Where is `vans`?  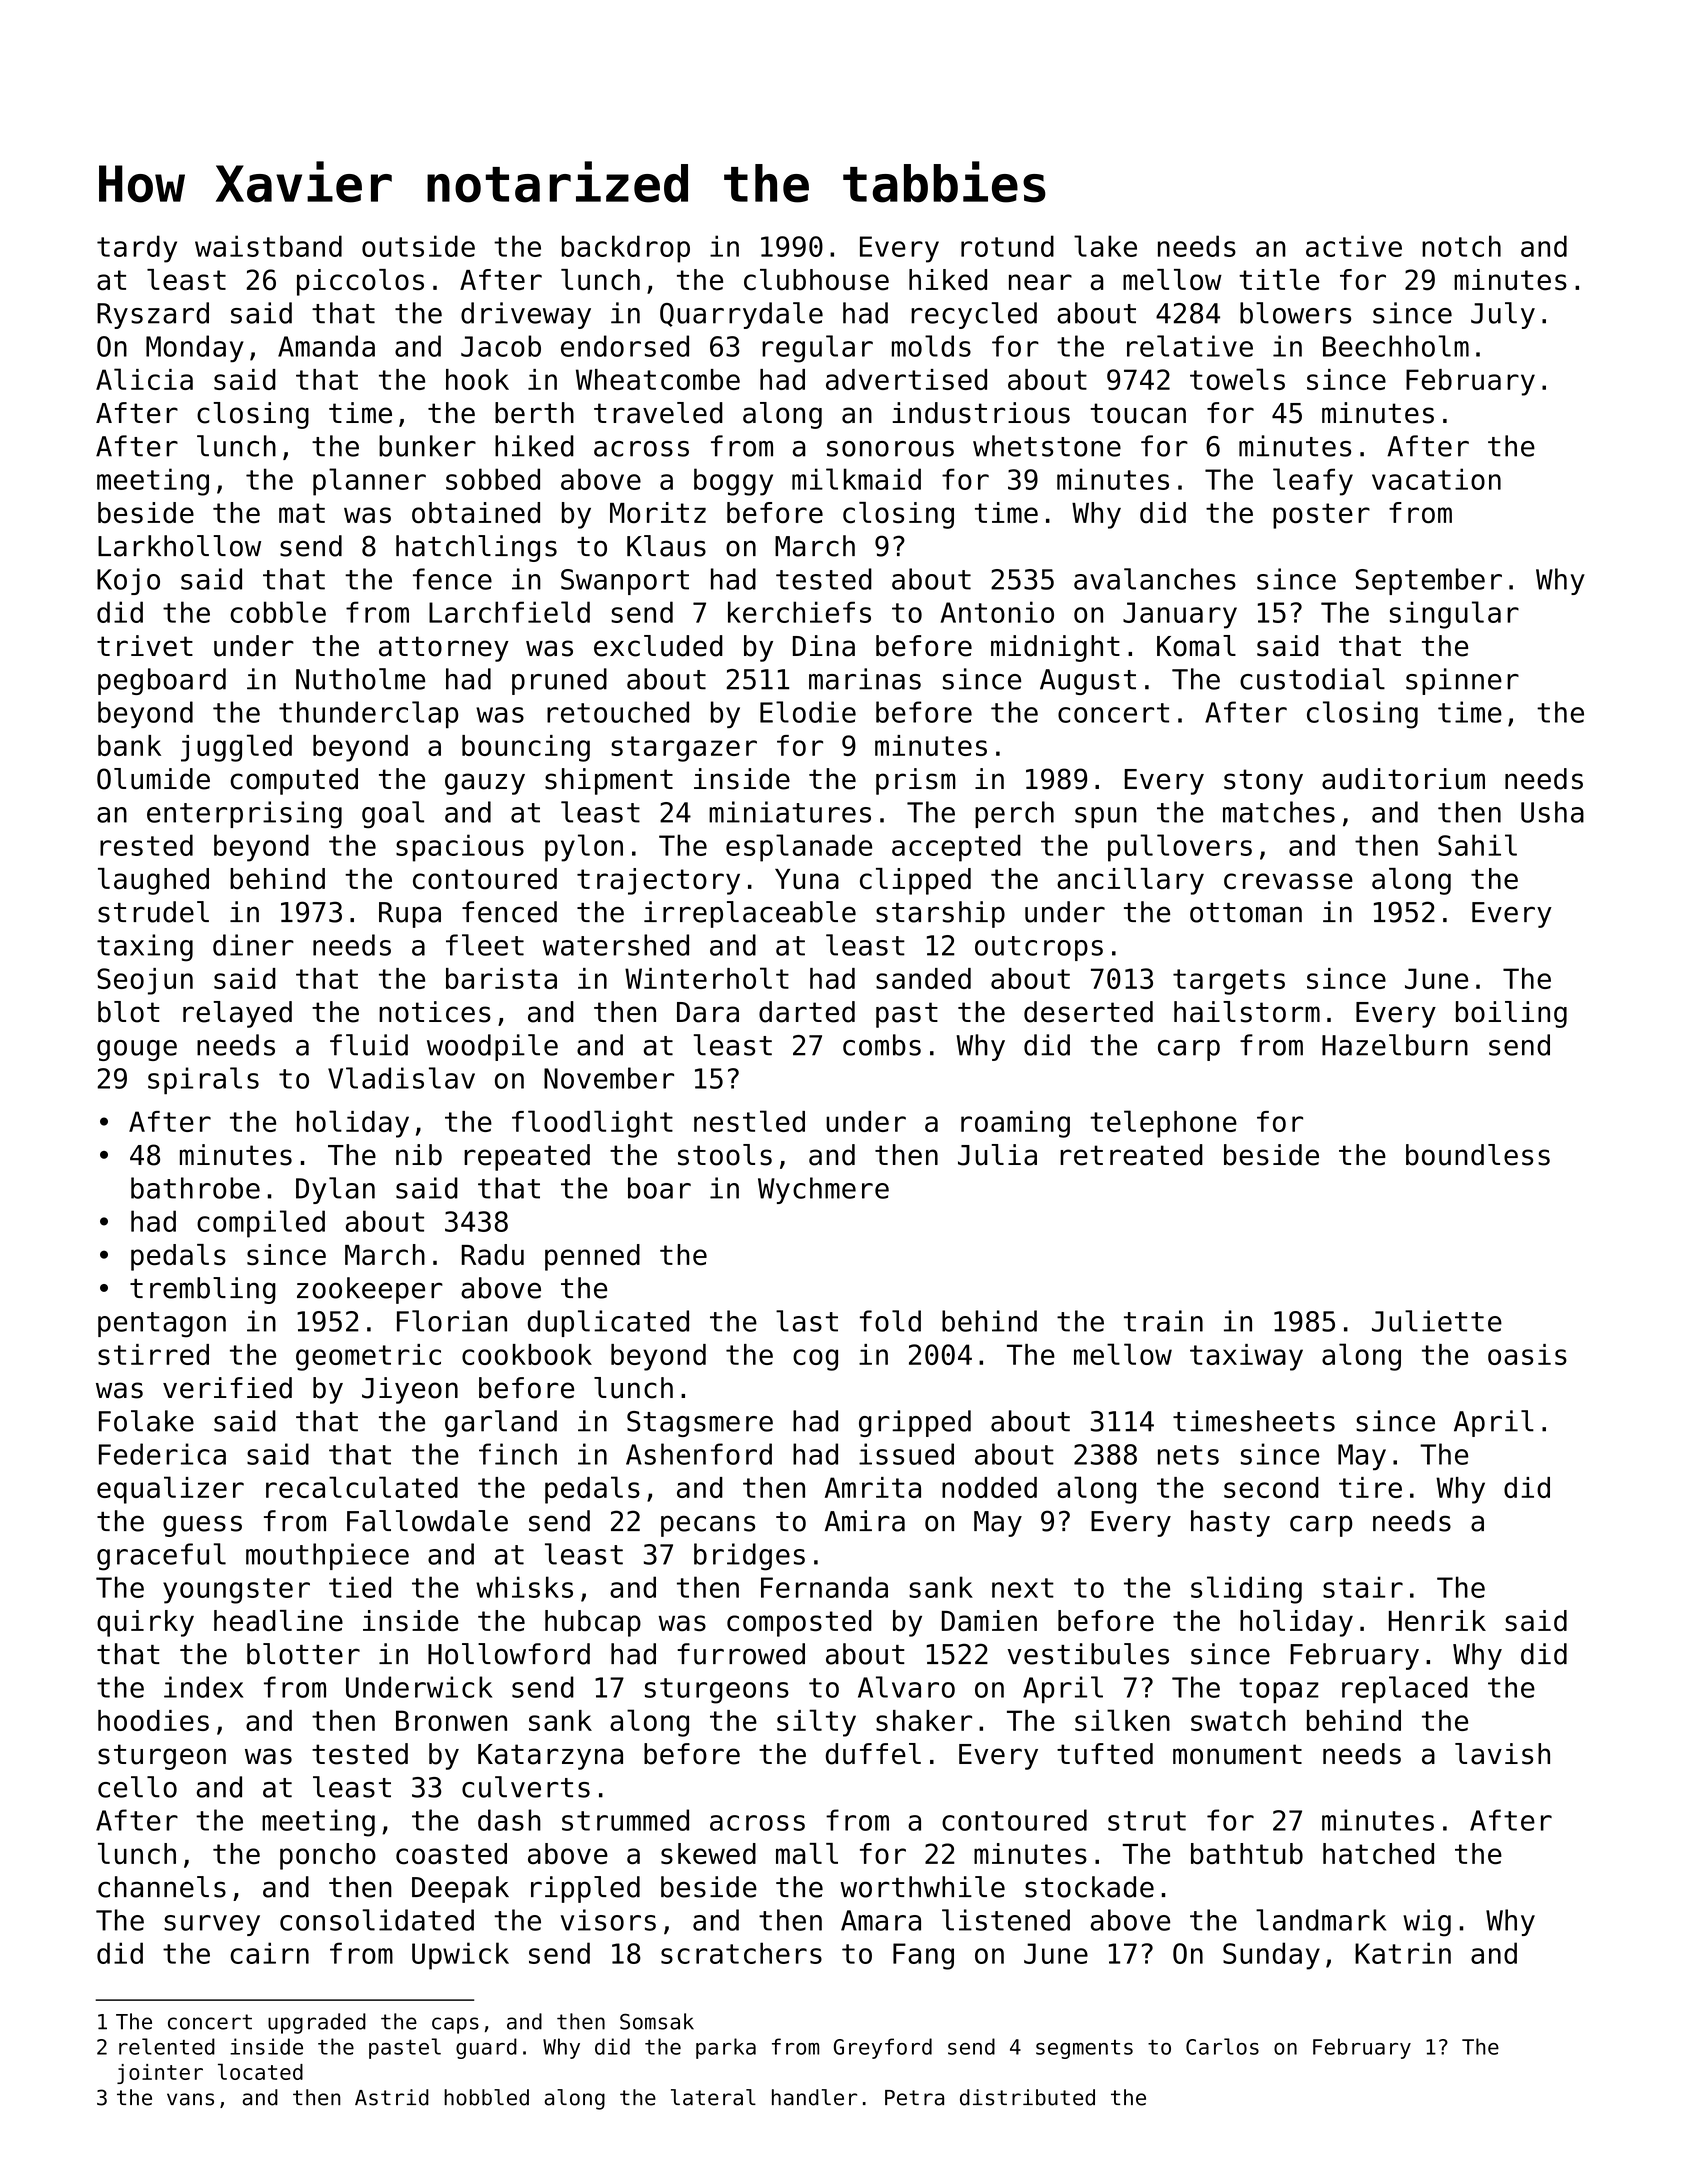 vans is located at coordinates (190, 2099).
